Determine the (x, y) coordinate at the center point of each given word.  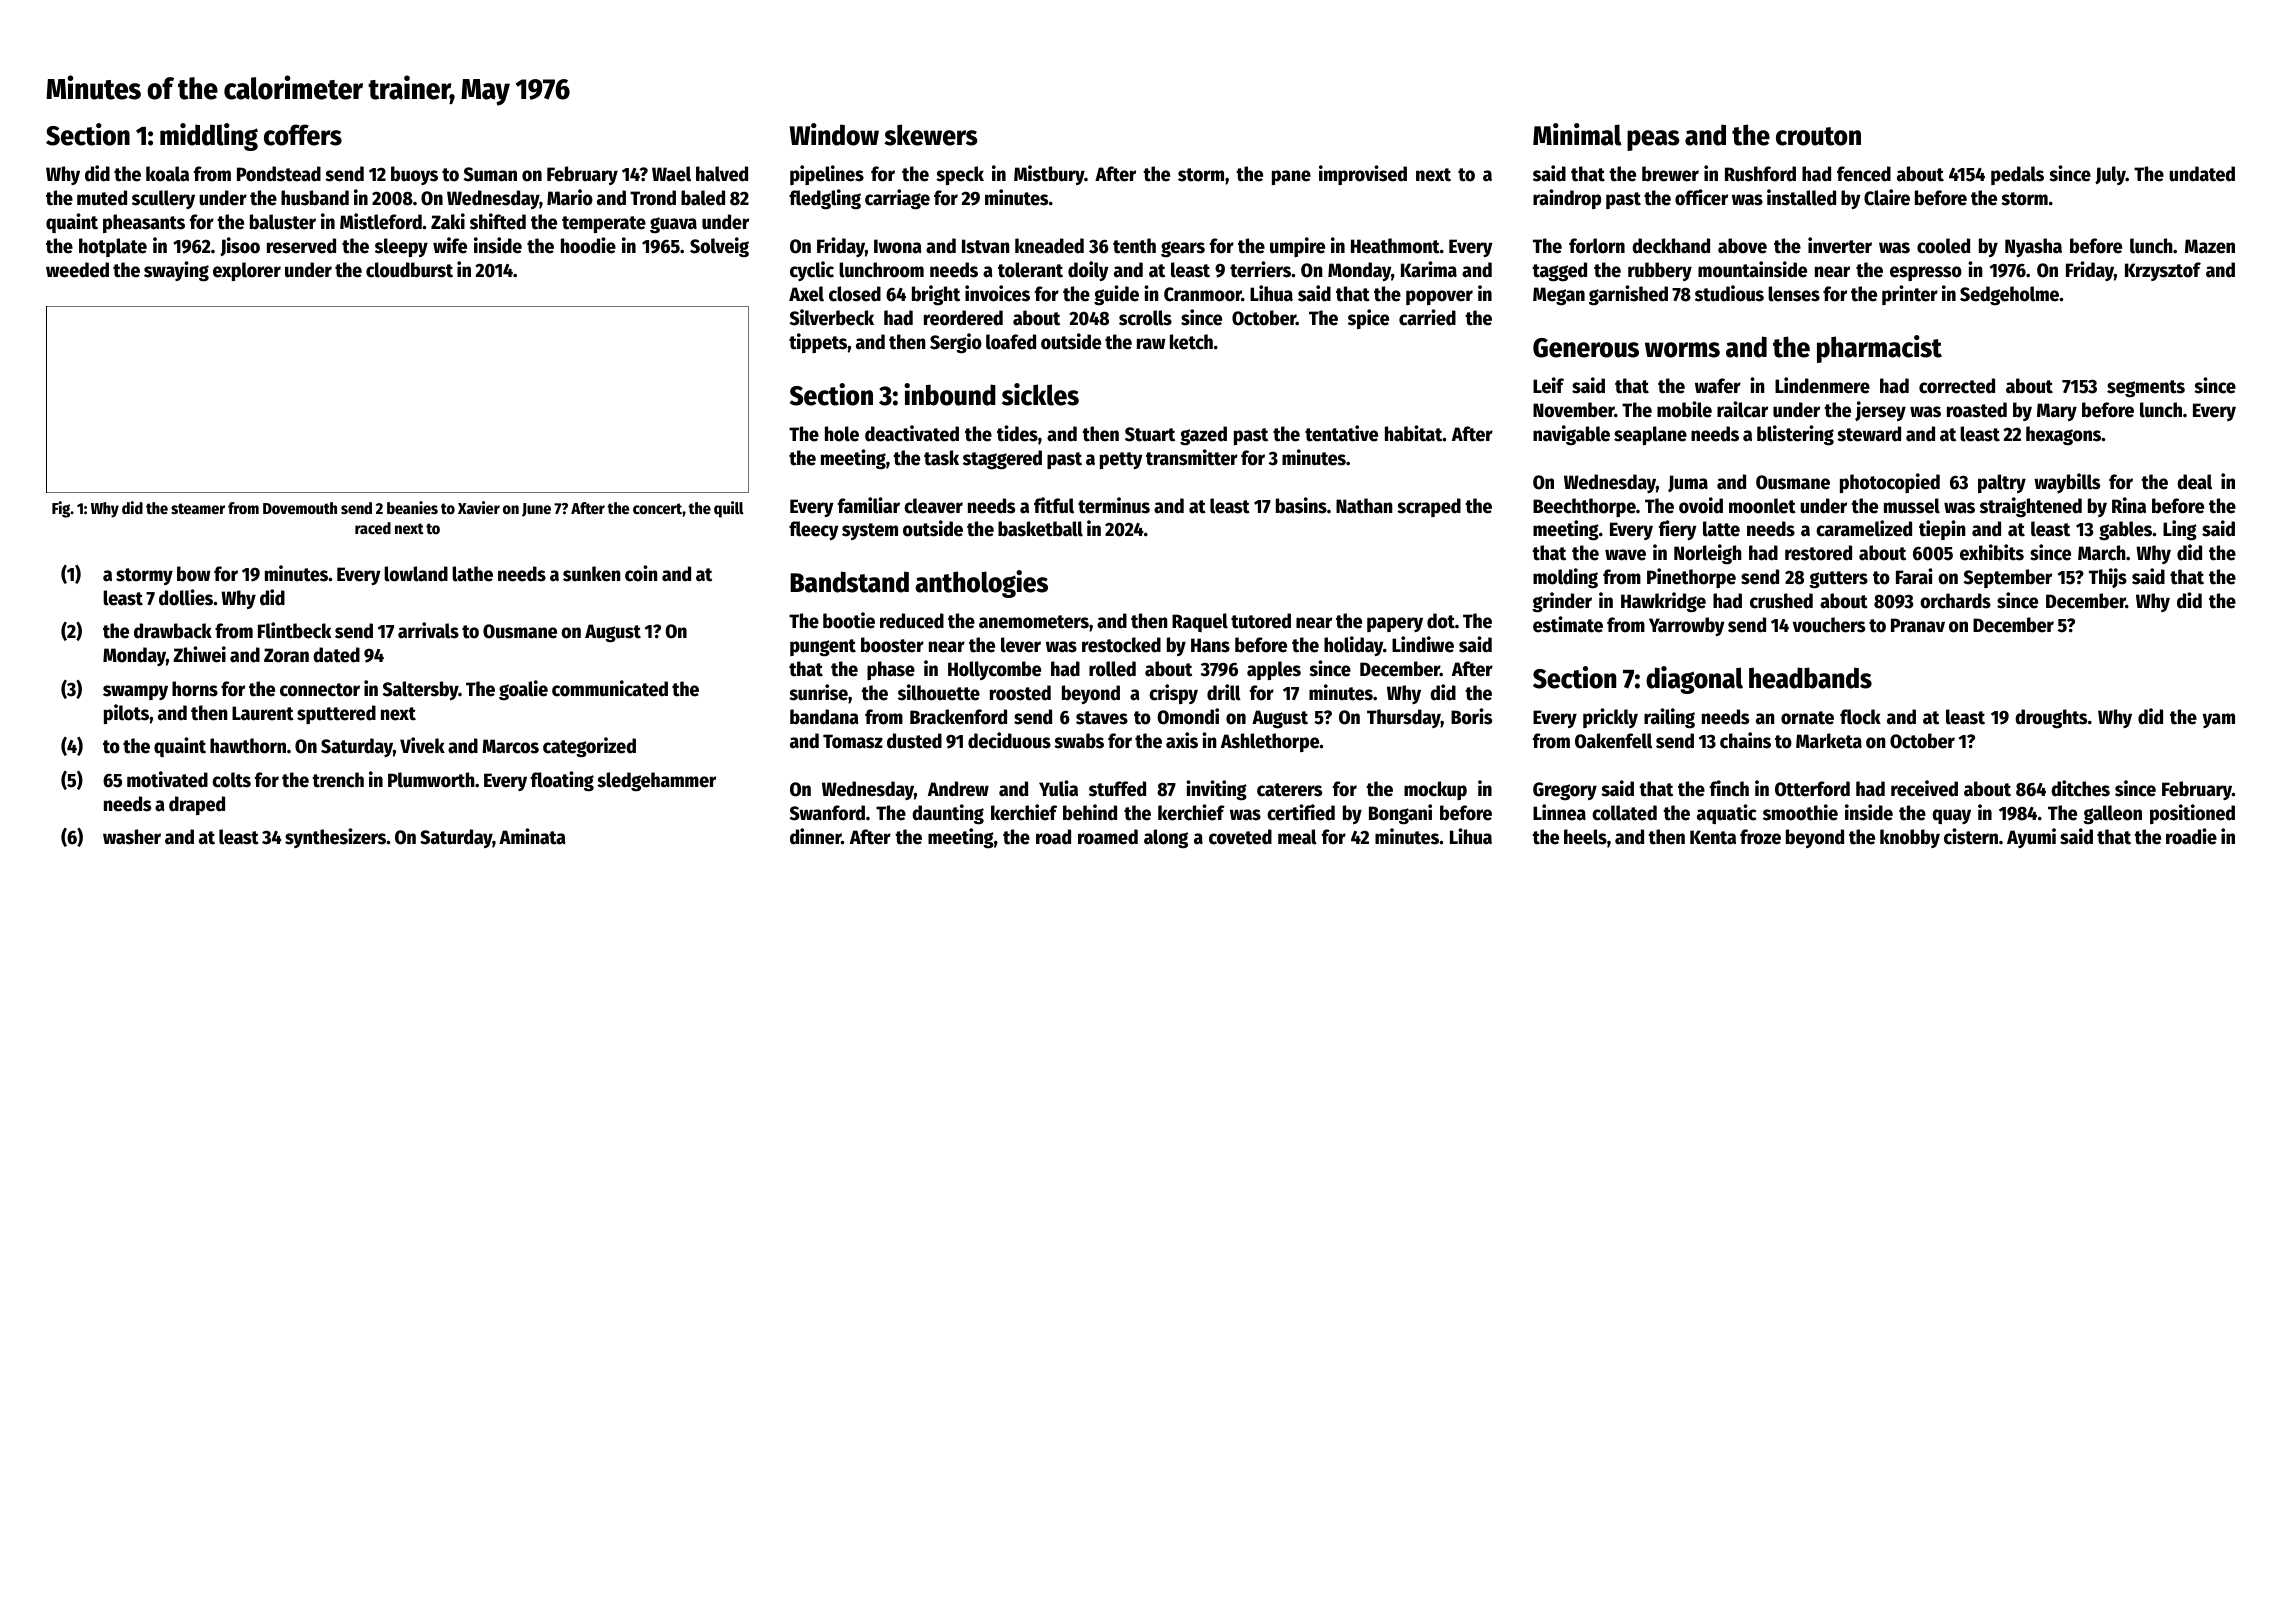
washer (132, 837)
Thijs (2108, 578)
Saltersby (421, 690)
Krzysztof (2163, 271)
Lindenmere (1822, 385)
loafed (1011, 342)
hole (842, 434)
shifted (498, 221)
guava (673, 225)
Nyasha (2033, 247)
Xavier (479, 508)
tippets (818, 343)
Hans (1210, 645)
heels (1585, 837)
